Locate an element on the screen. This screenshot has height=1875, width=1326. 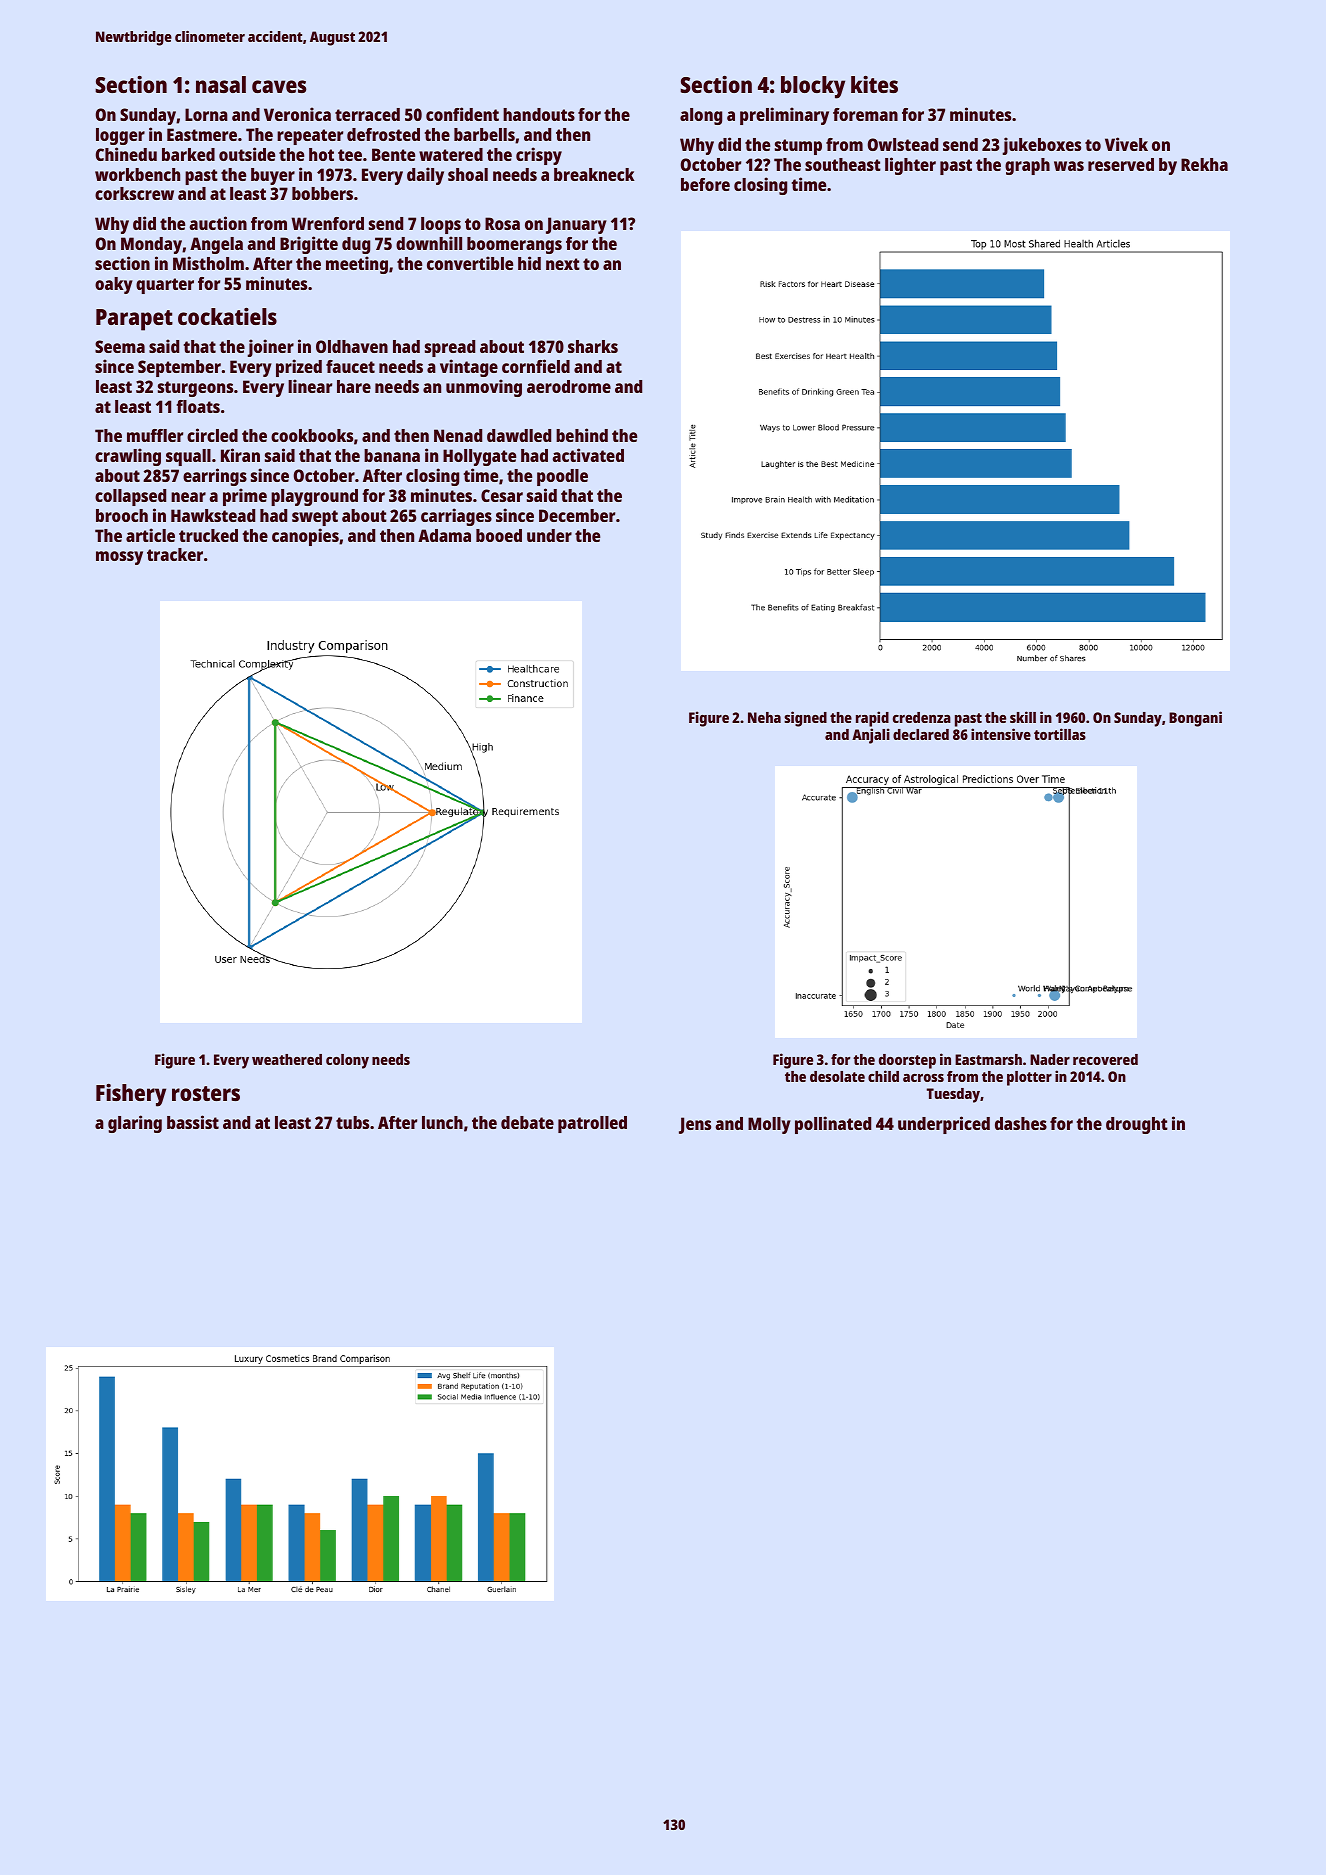
before is located at coordinates (705, 184).
